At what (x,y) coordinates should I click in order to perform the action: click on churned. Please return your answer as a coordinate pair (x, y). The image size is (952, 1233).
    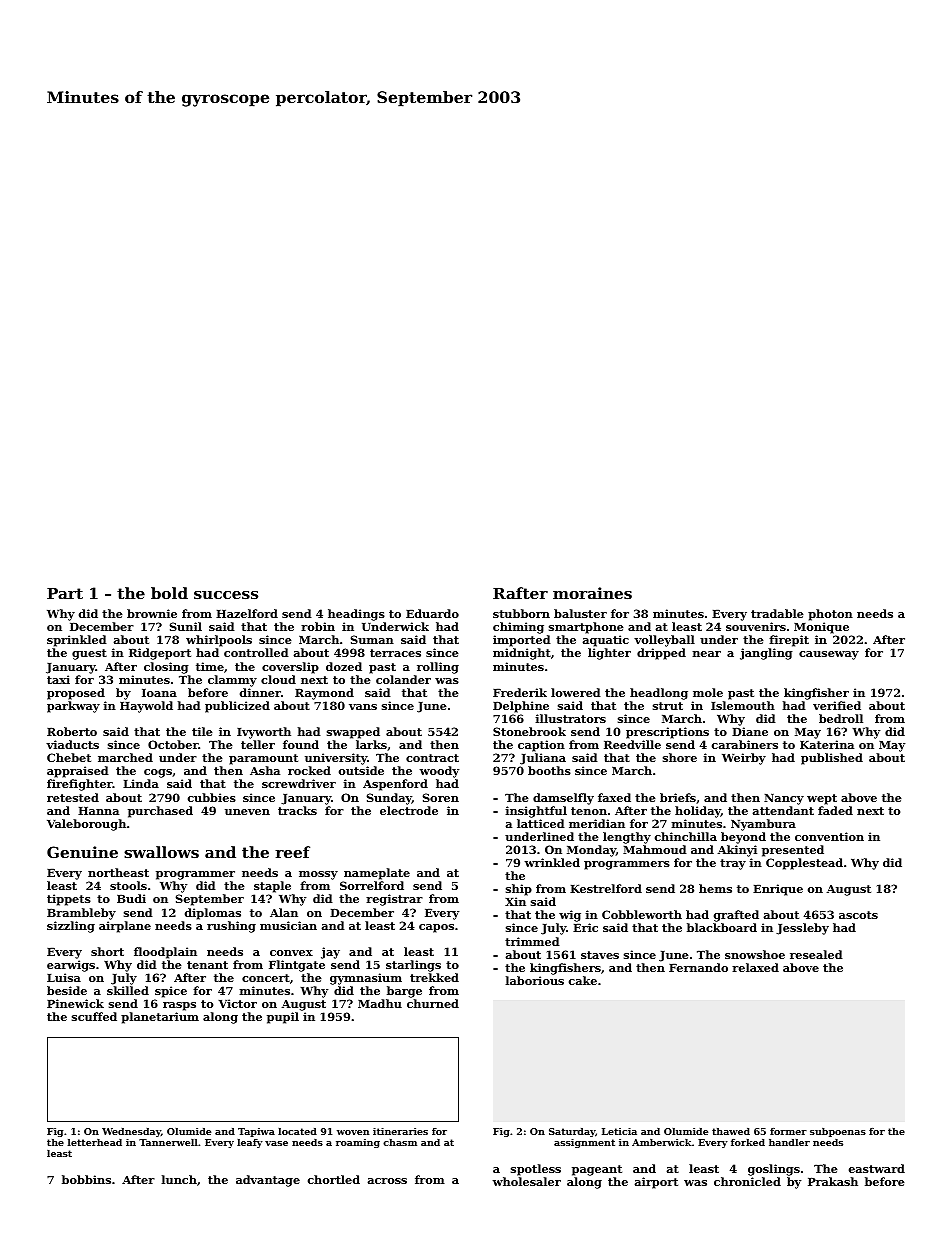
    Looking at the image, I should click on (433, 1003).
